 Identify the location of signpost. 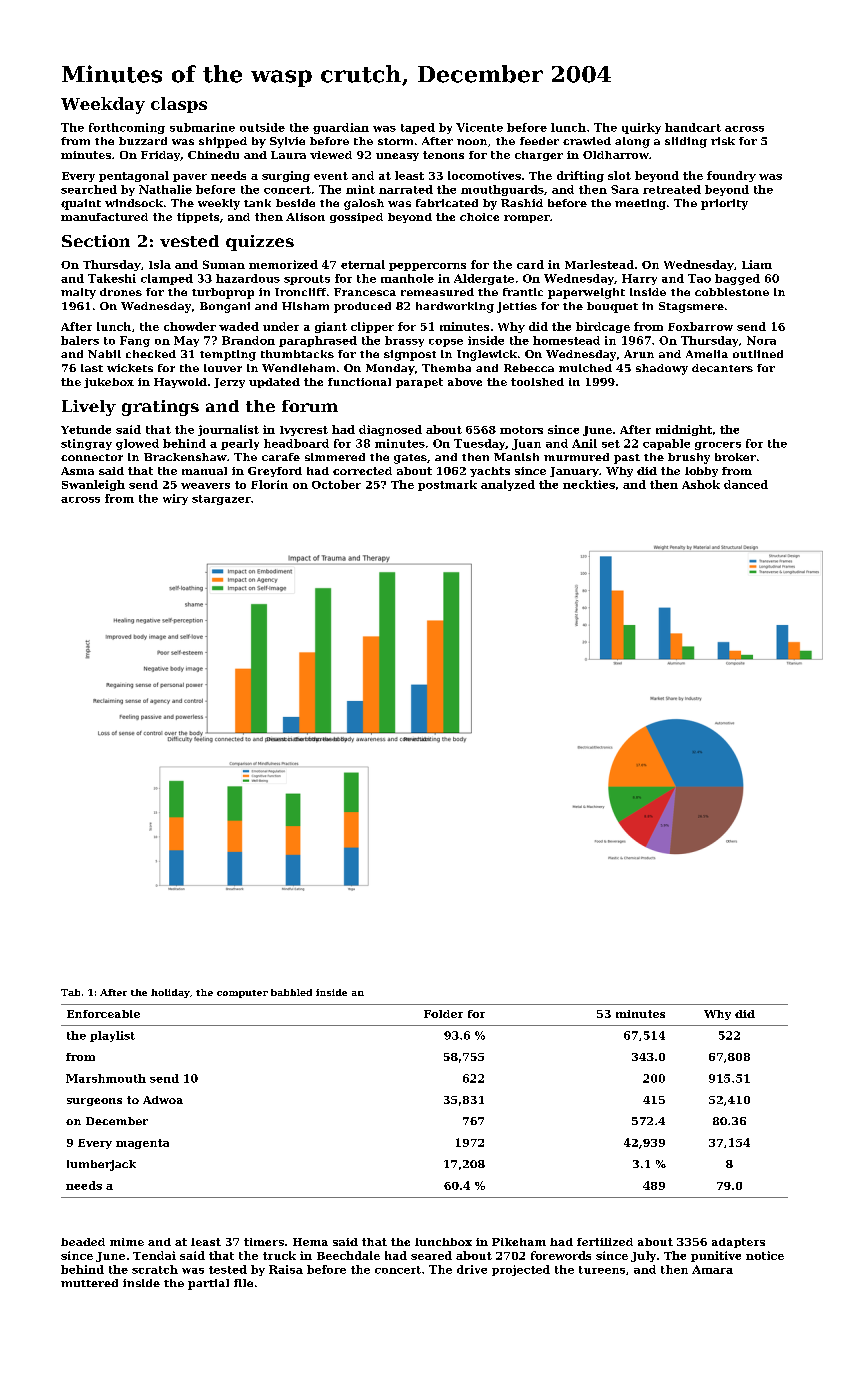
(410, 355).
